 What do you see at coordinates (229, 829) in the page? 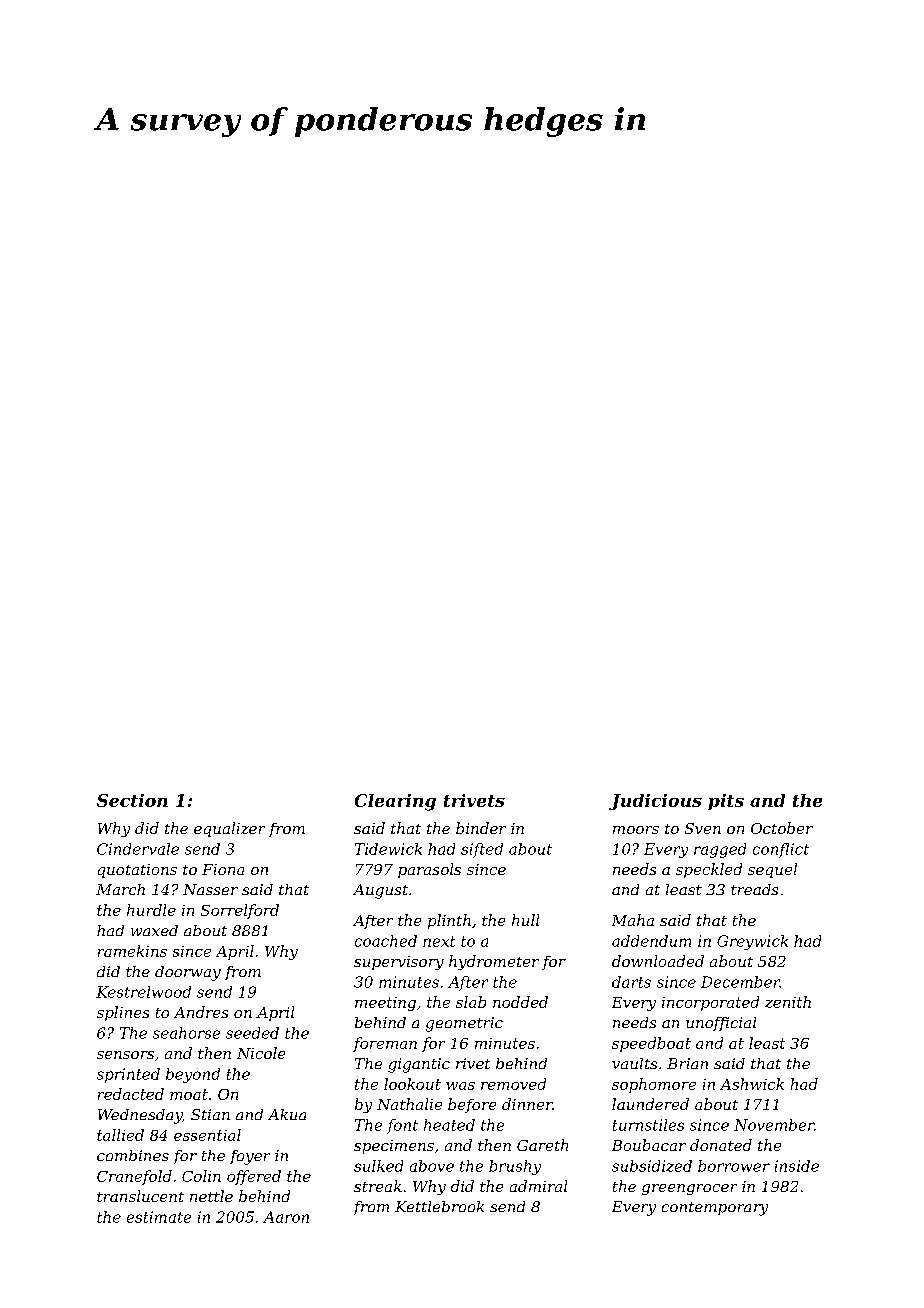
I see `equalizer` at bounding box center [229, 829].
